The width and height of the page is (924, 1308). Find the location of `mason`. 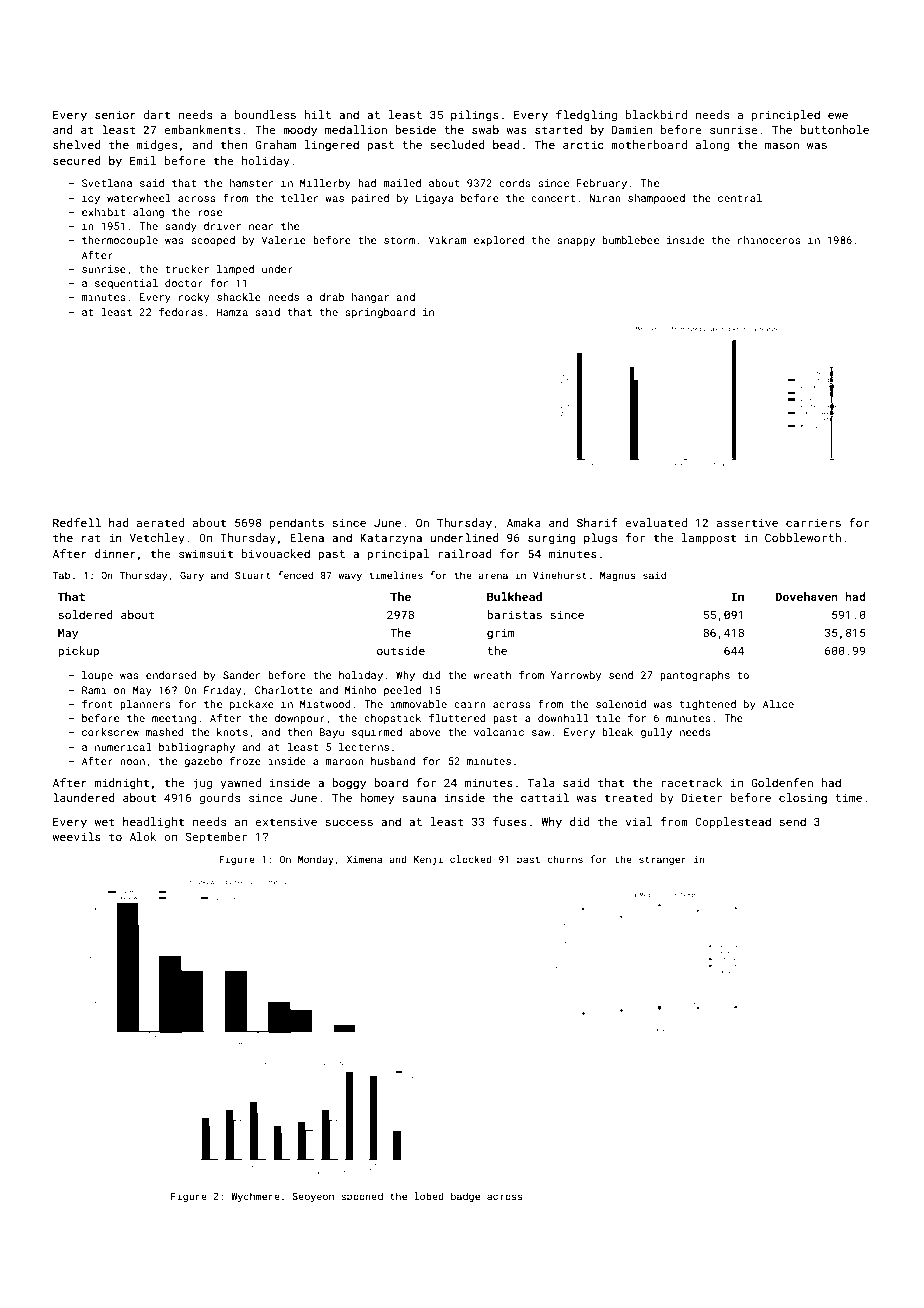

mason is located at coordinates (782, 146).
